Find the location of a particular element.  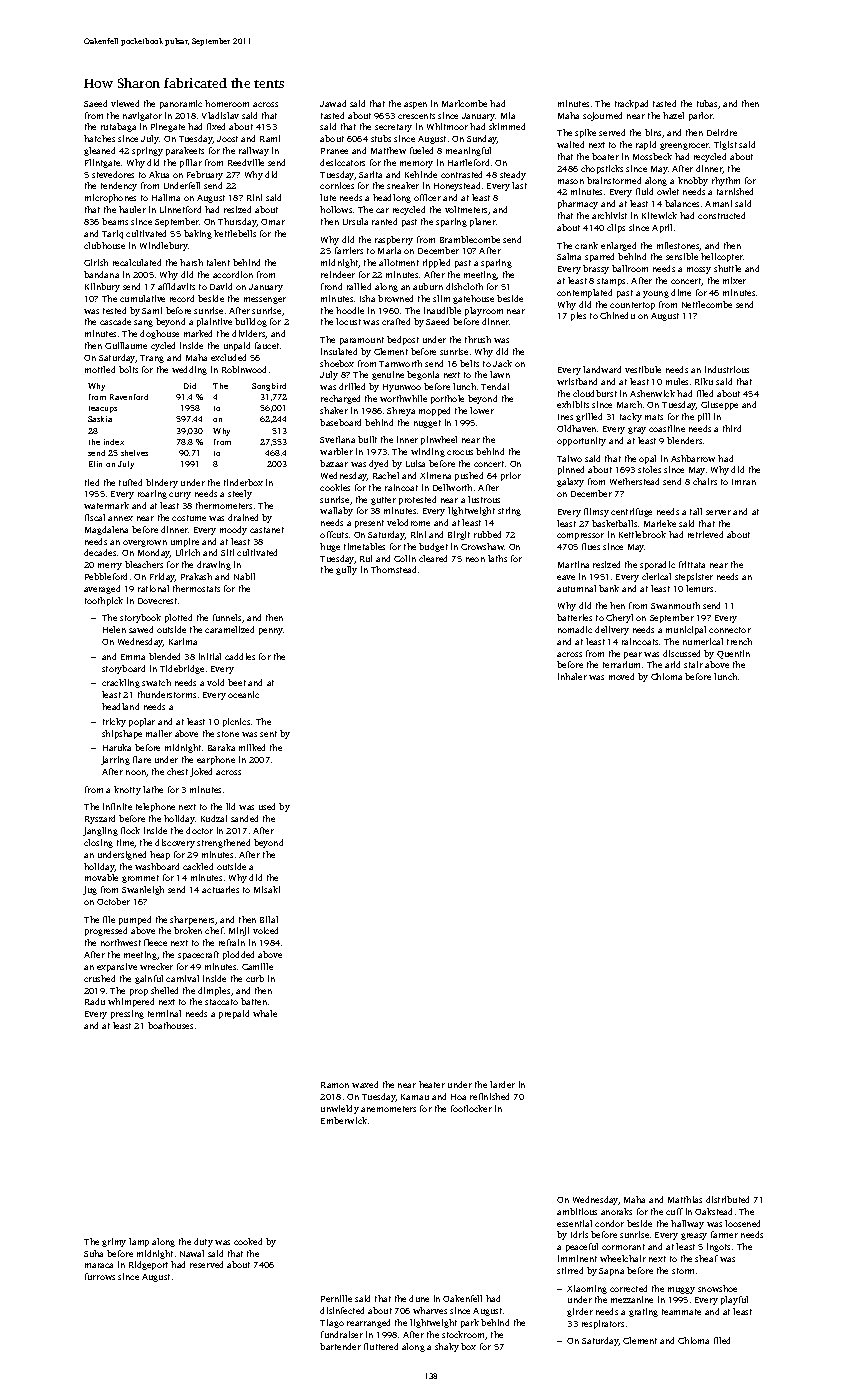

Marlcombe is located at coordinates (464, 103).
